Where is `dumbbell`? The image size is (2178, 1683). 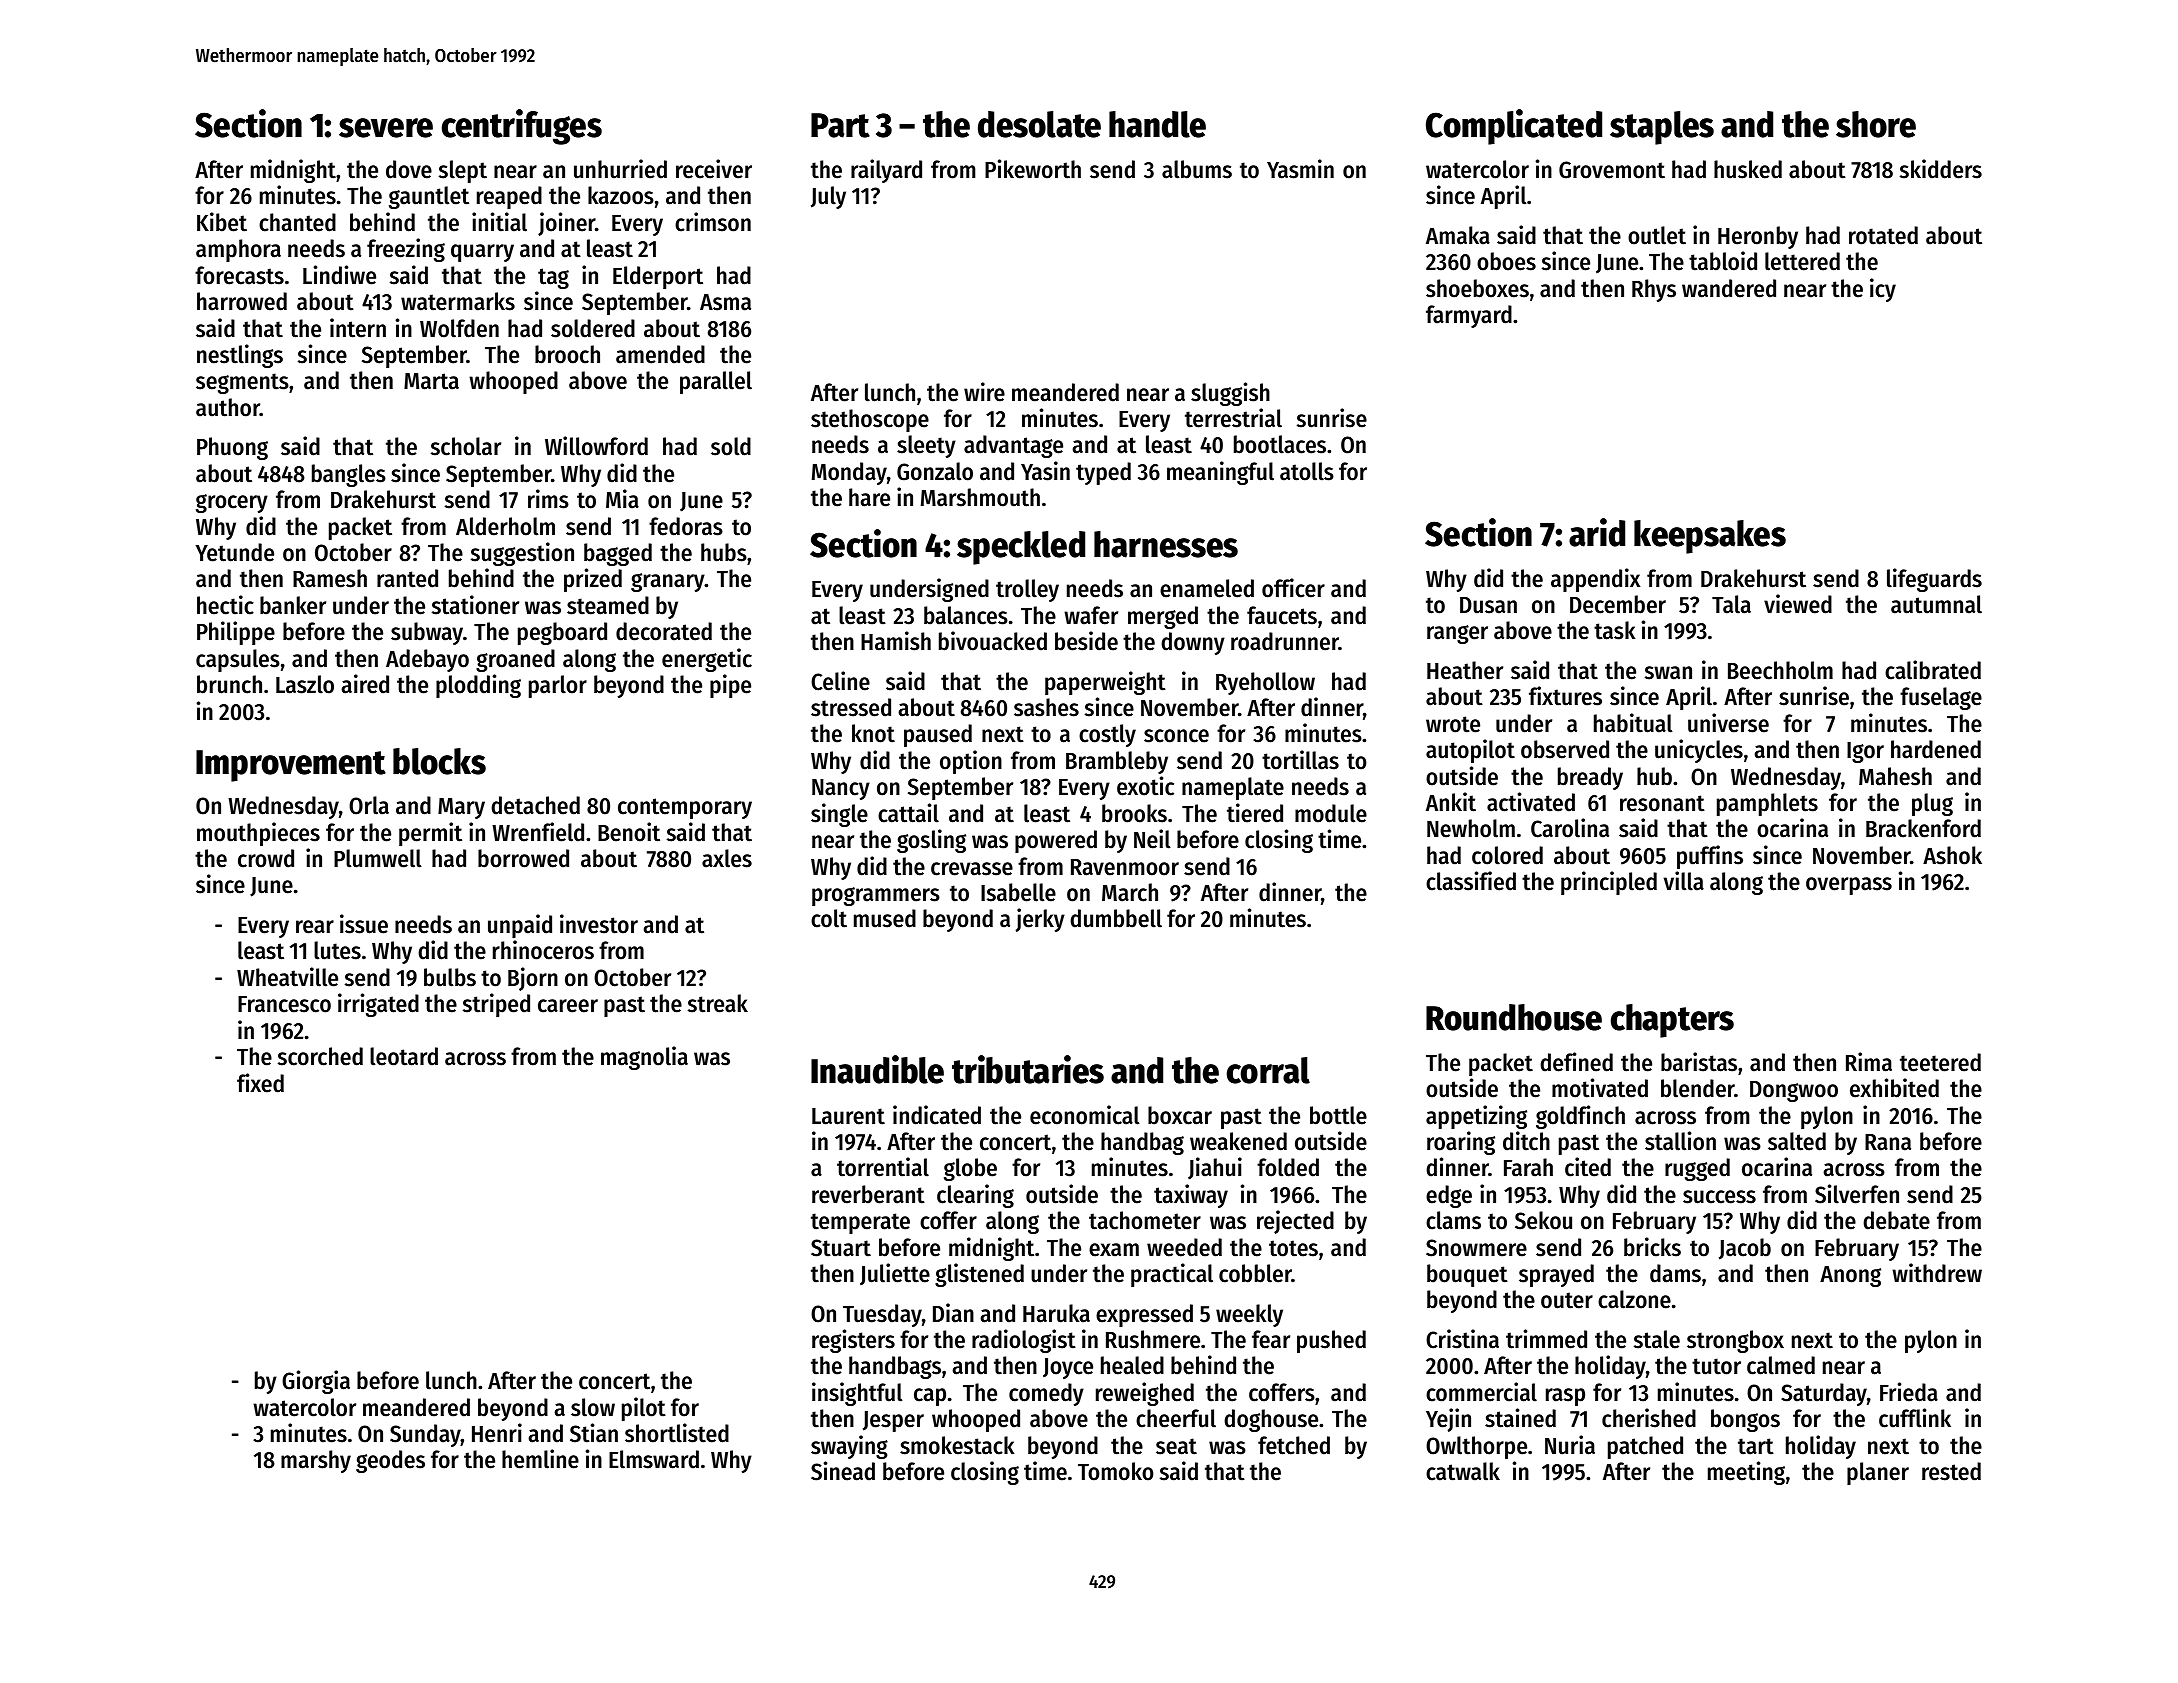 dumbbell is located at coordinates (1116, 918).
